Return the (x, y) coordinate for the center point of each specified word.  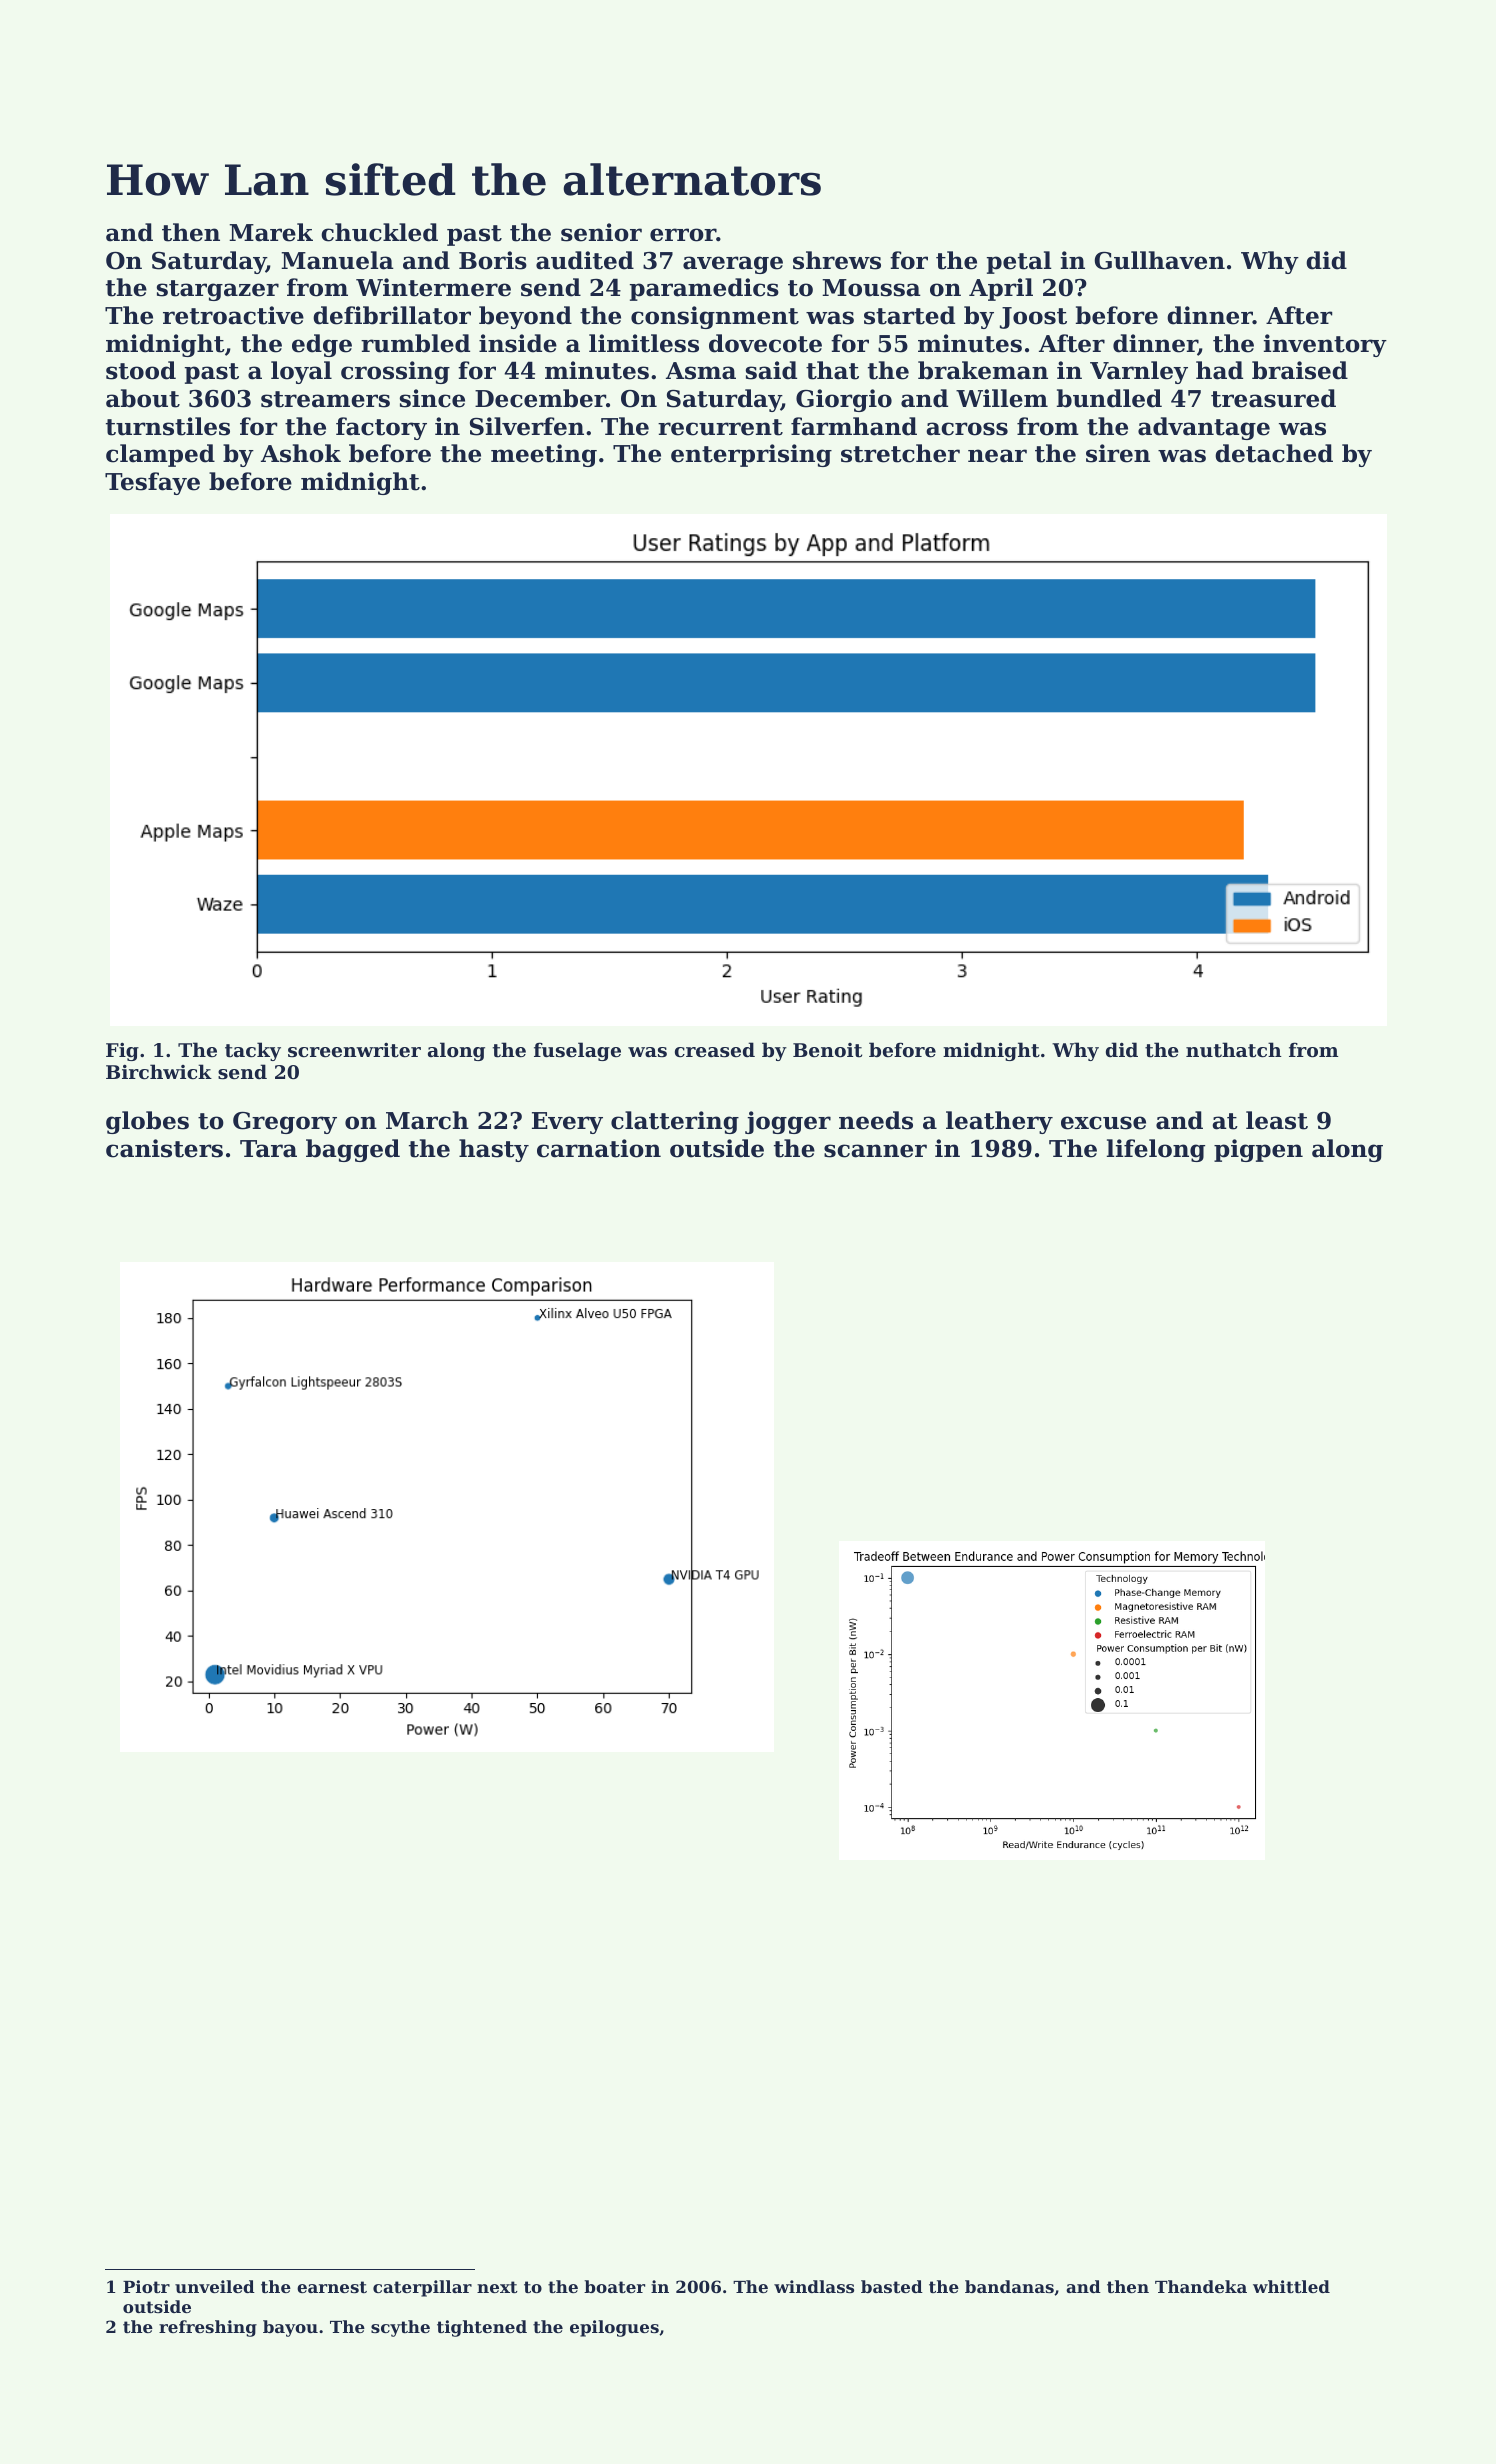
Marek (271, 232)
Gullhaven (1159, 260)
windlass (814, 2286)
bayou (290, 2328)
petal (1019, 262)
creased (715, 1050)
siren (1118, 453)
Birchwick (159, 1071)
